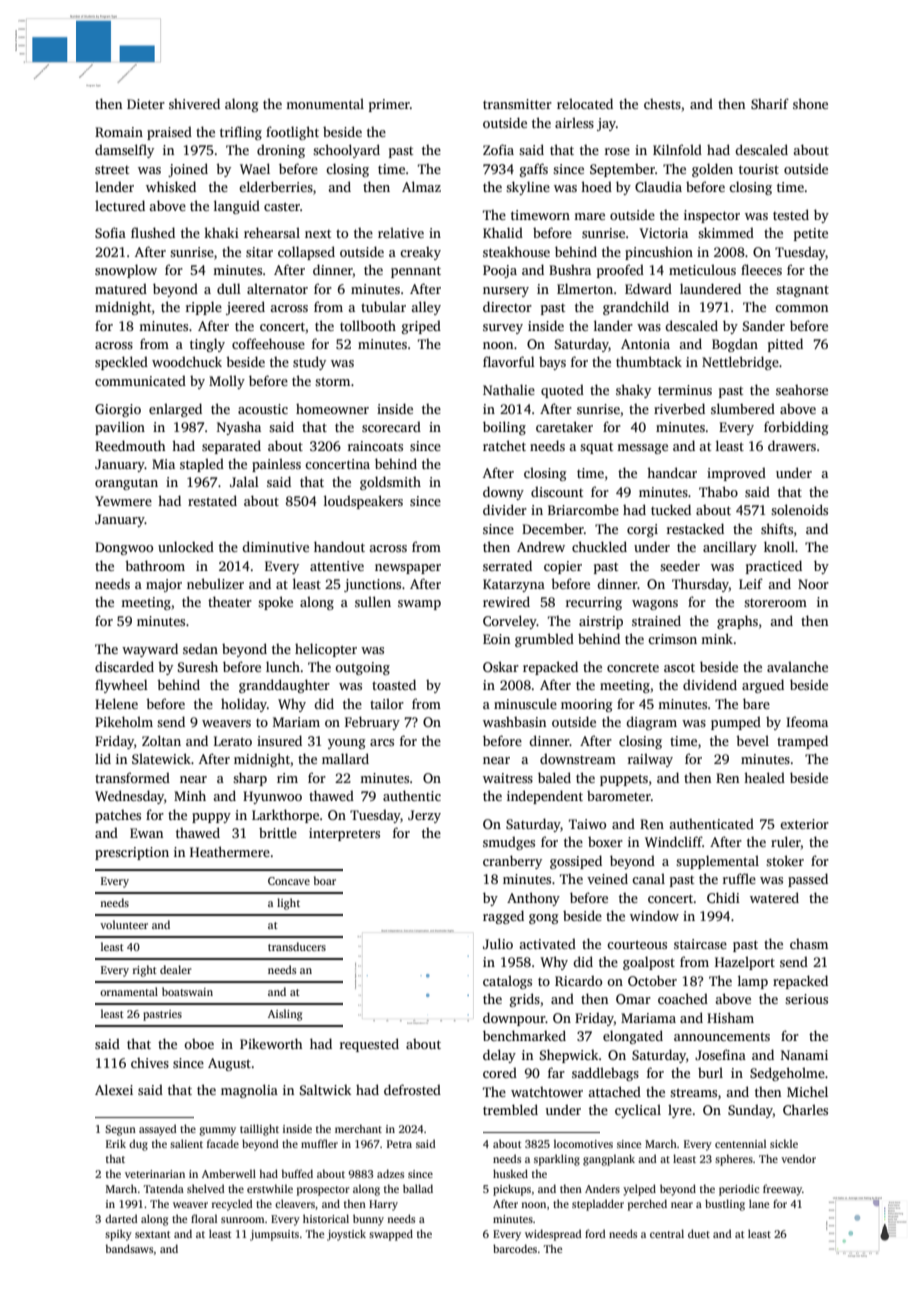 This page has width=924, height=1308. Describe the element at coordinates (424, 816) in the page. I see `Jerzy` at that location.
